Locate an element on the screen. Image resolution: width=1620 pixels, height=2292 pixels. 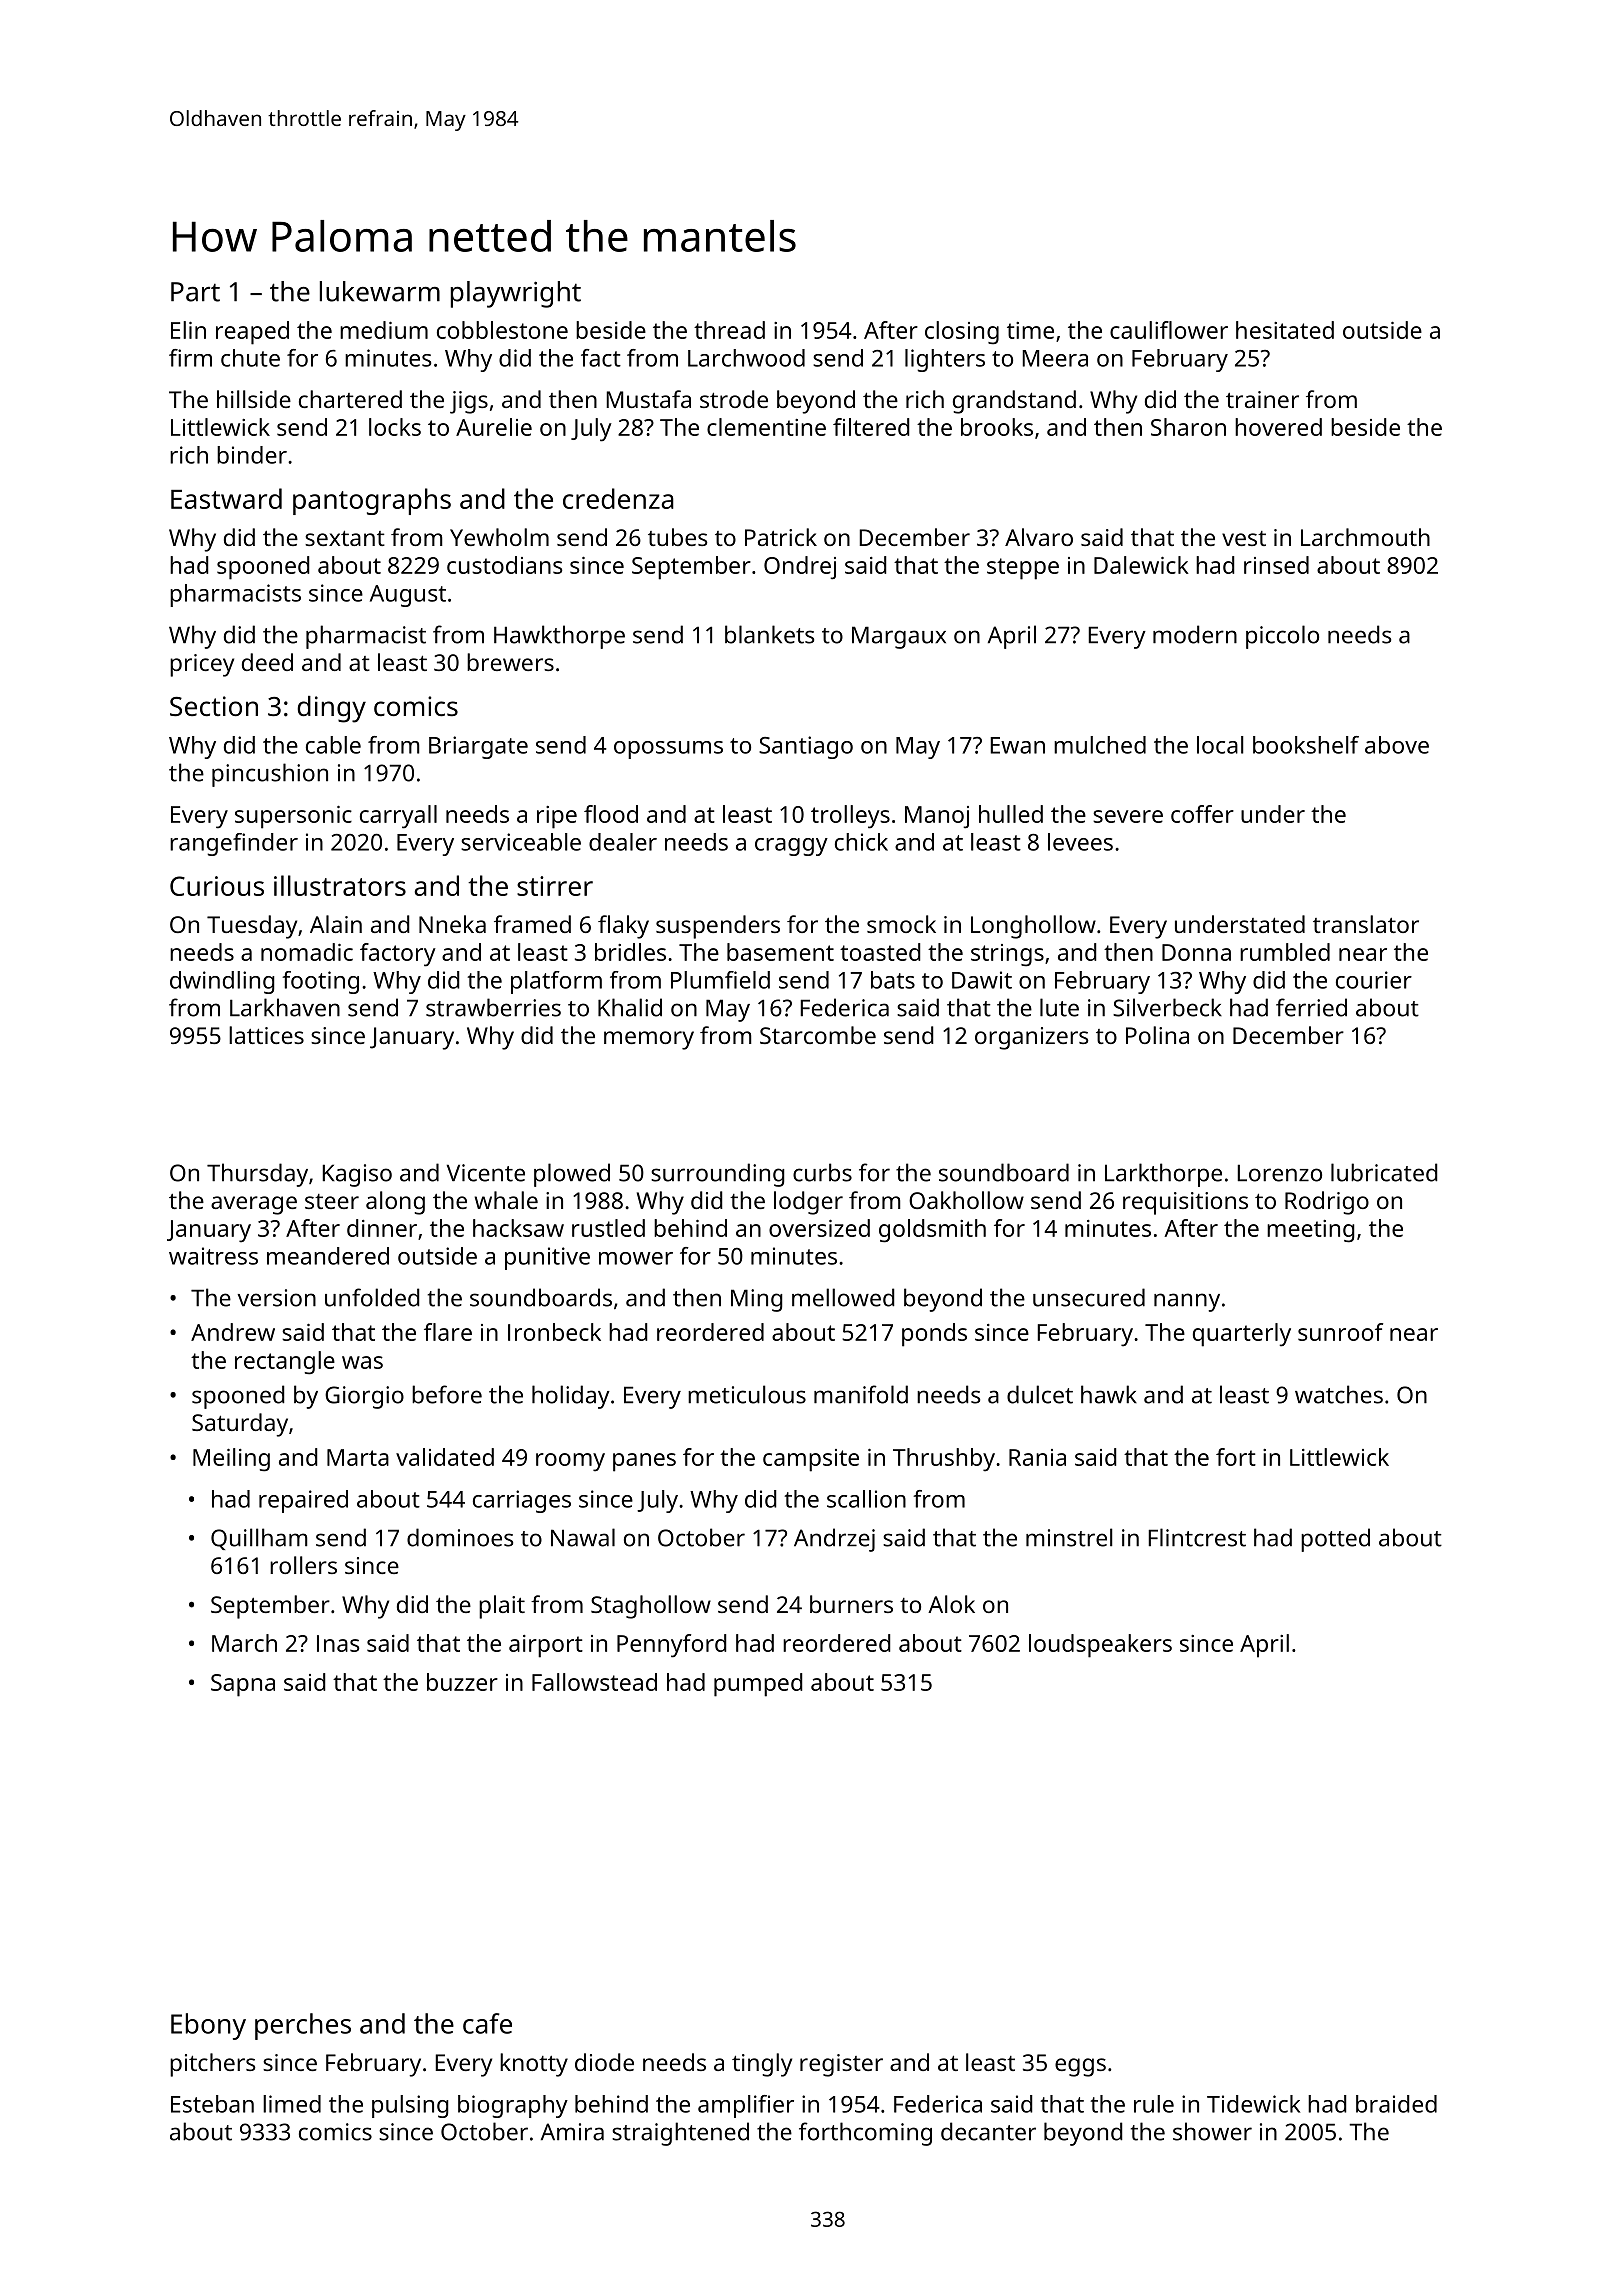
perches is located at coordinates (303, 2026).
